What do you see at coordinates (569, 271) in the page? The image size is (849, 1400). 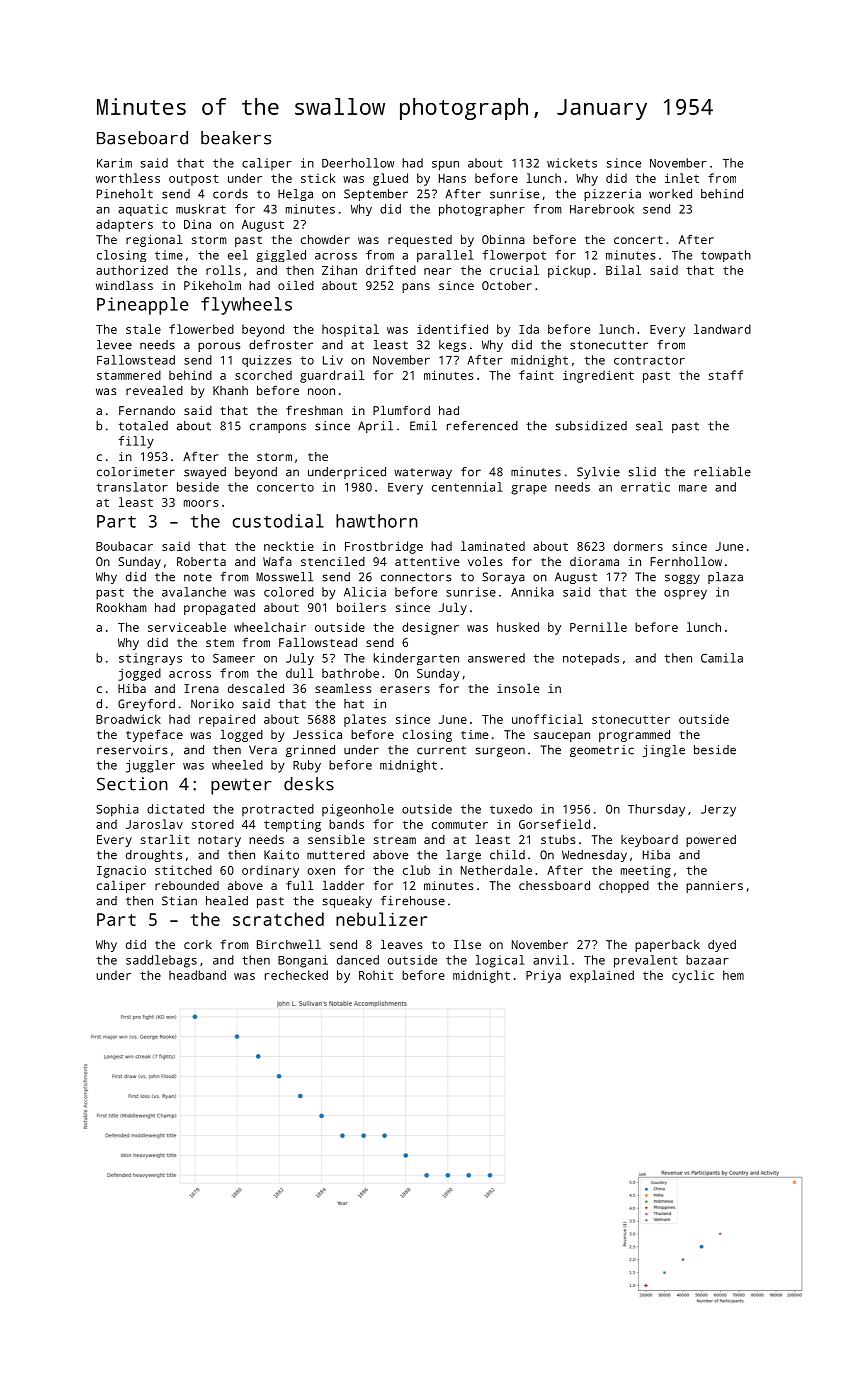 I see `pickup` at bounding box center [569, 271].
